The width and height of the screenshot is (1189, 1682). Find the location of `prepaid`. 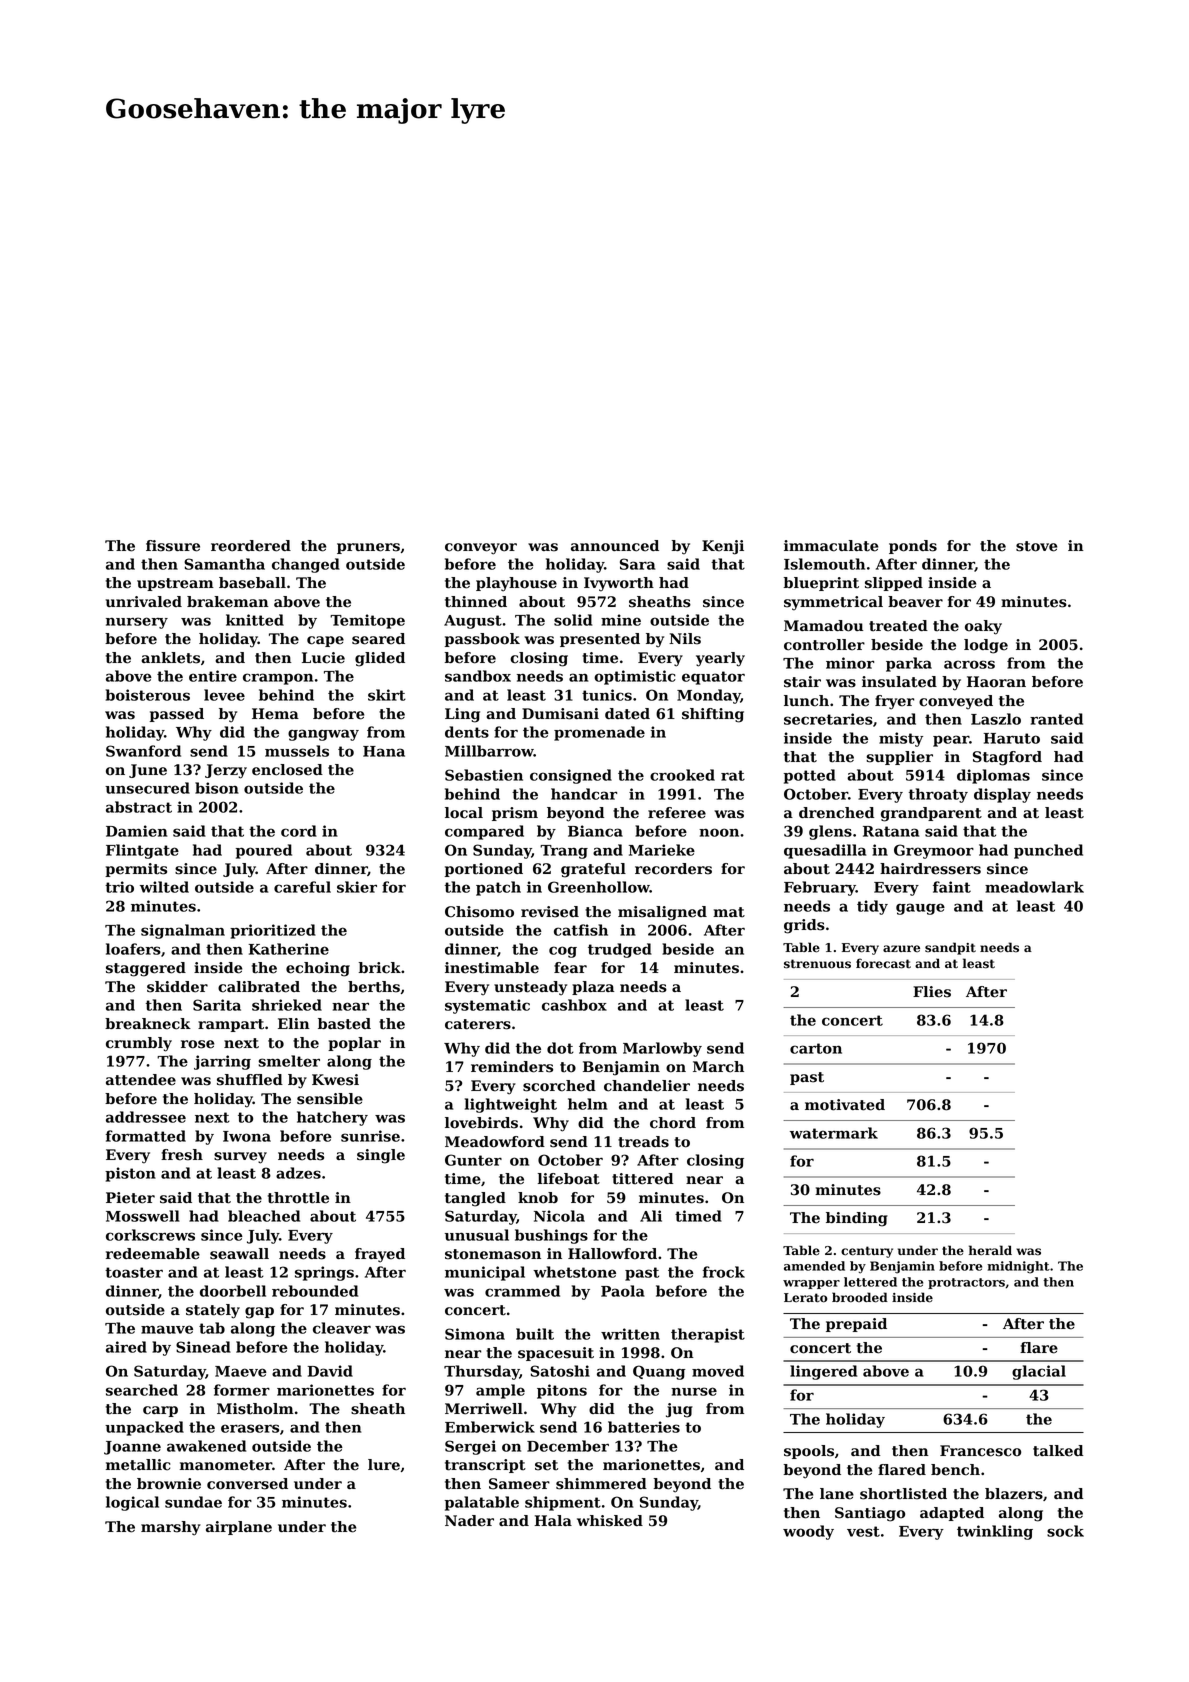

prepaid is located at coordinates (856, 1325).
